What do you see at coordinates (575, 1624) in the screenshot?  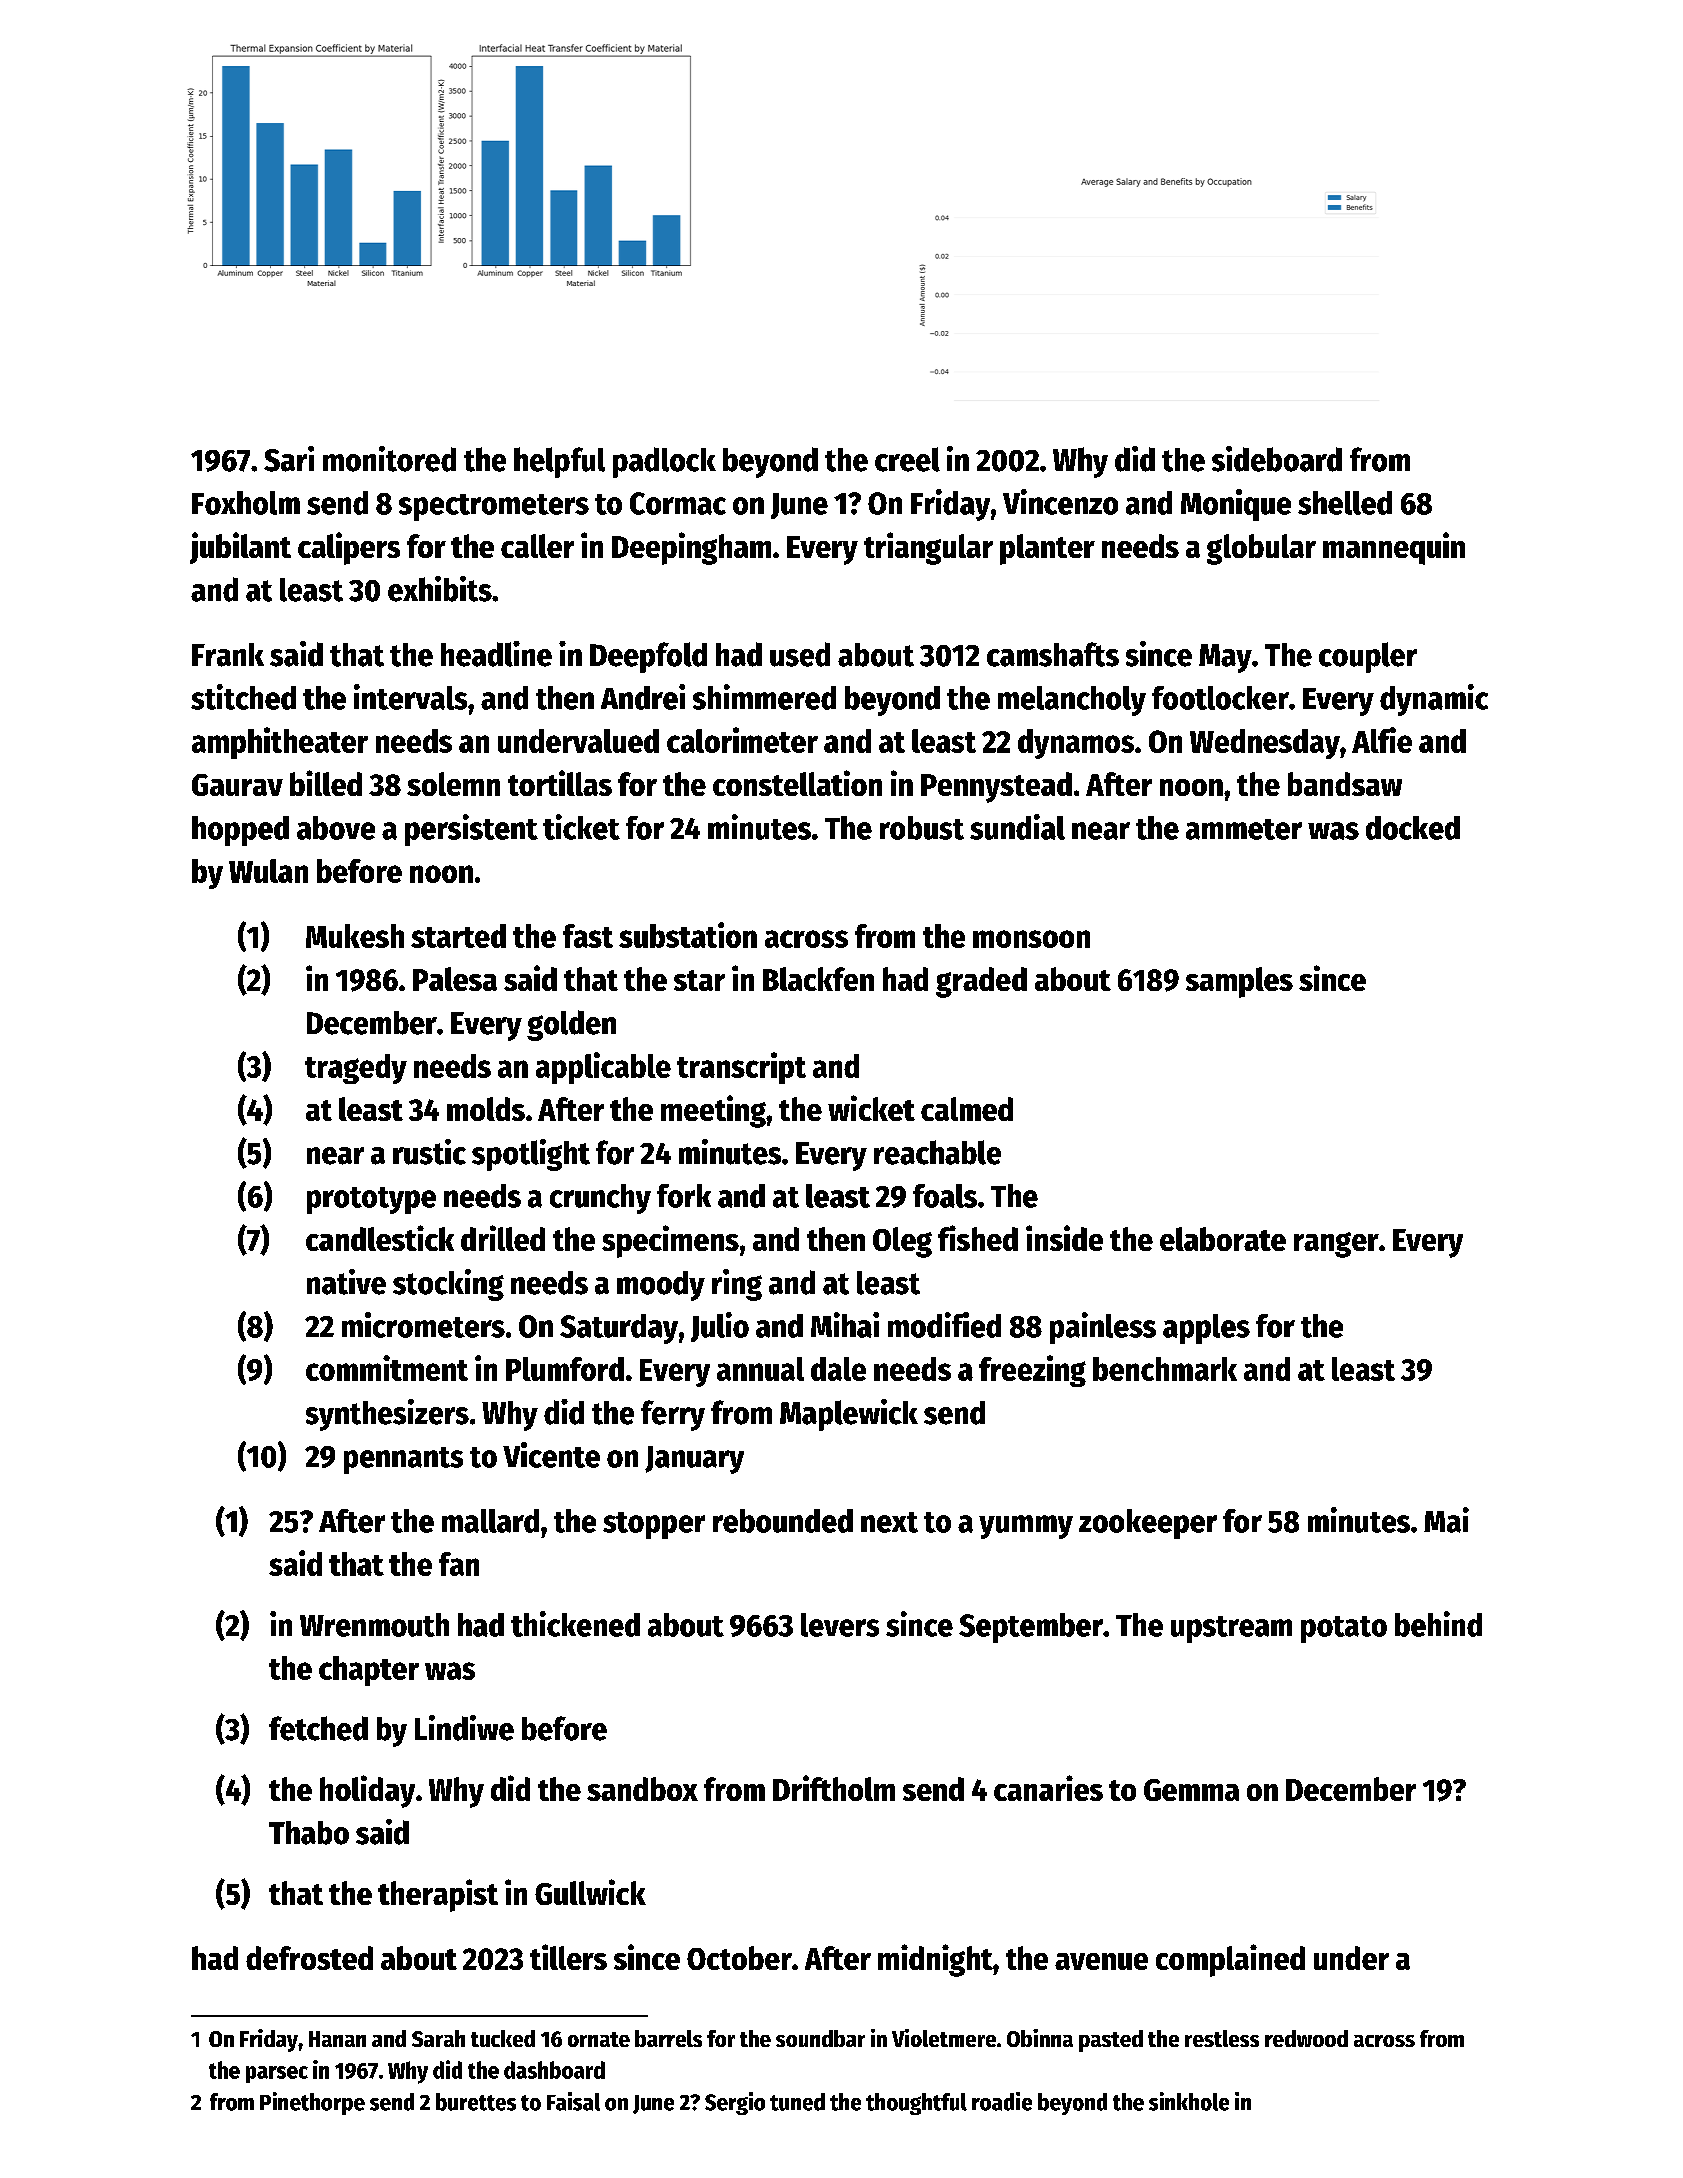 I see `thickened` at bounding box center [575, 1624].
